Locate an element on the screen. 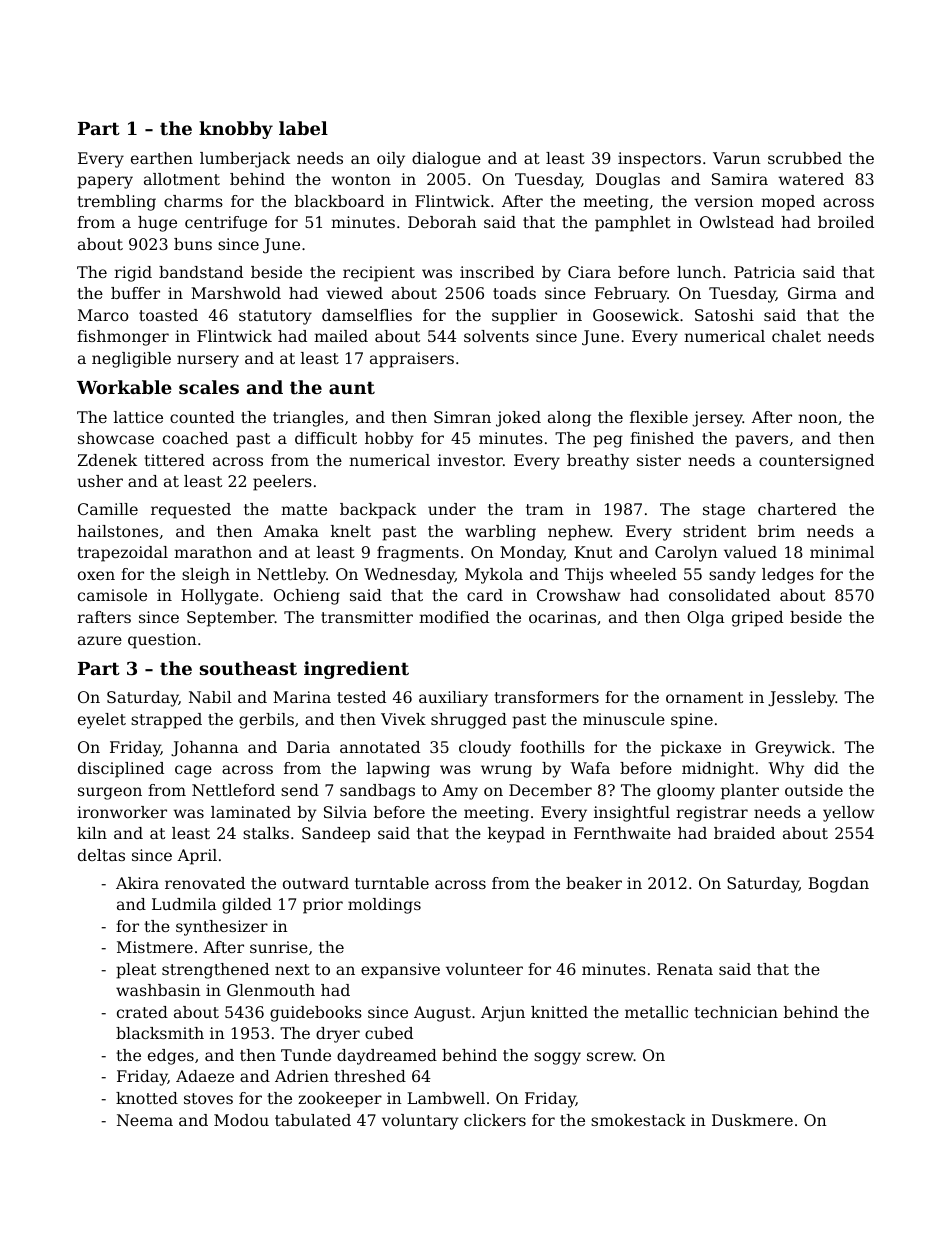 The width and height of the screenshot is (952, 1233). Fernthwaite is located at coordinates (622, 833).
